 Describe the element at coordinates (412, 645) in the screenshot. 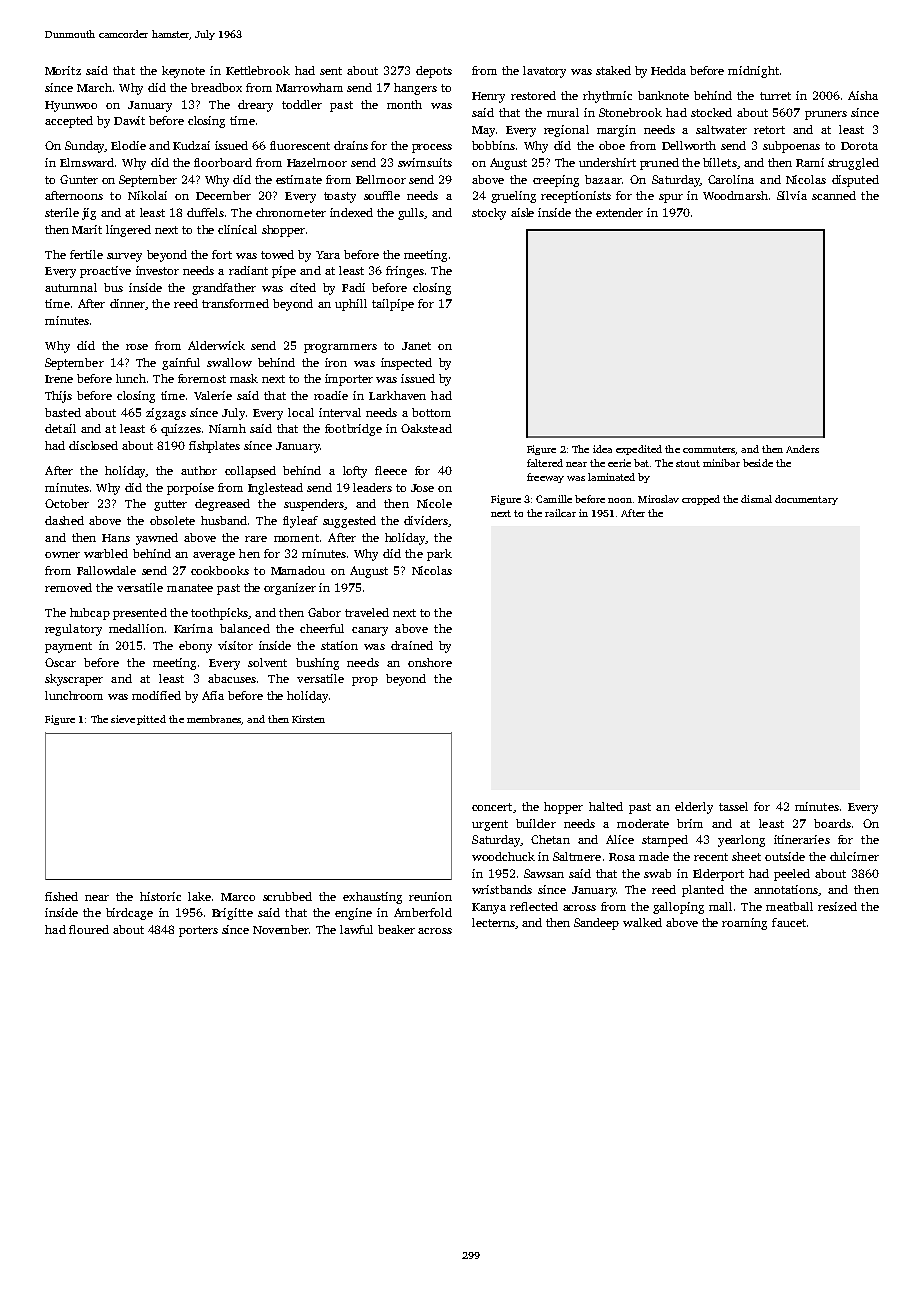

I see `drained` at that location.
